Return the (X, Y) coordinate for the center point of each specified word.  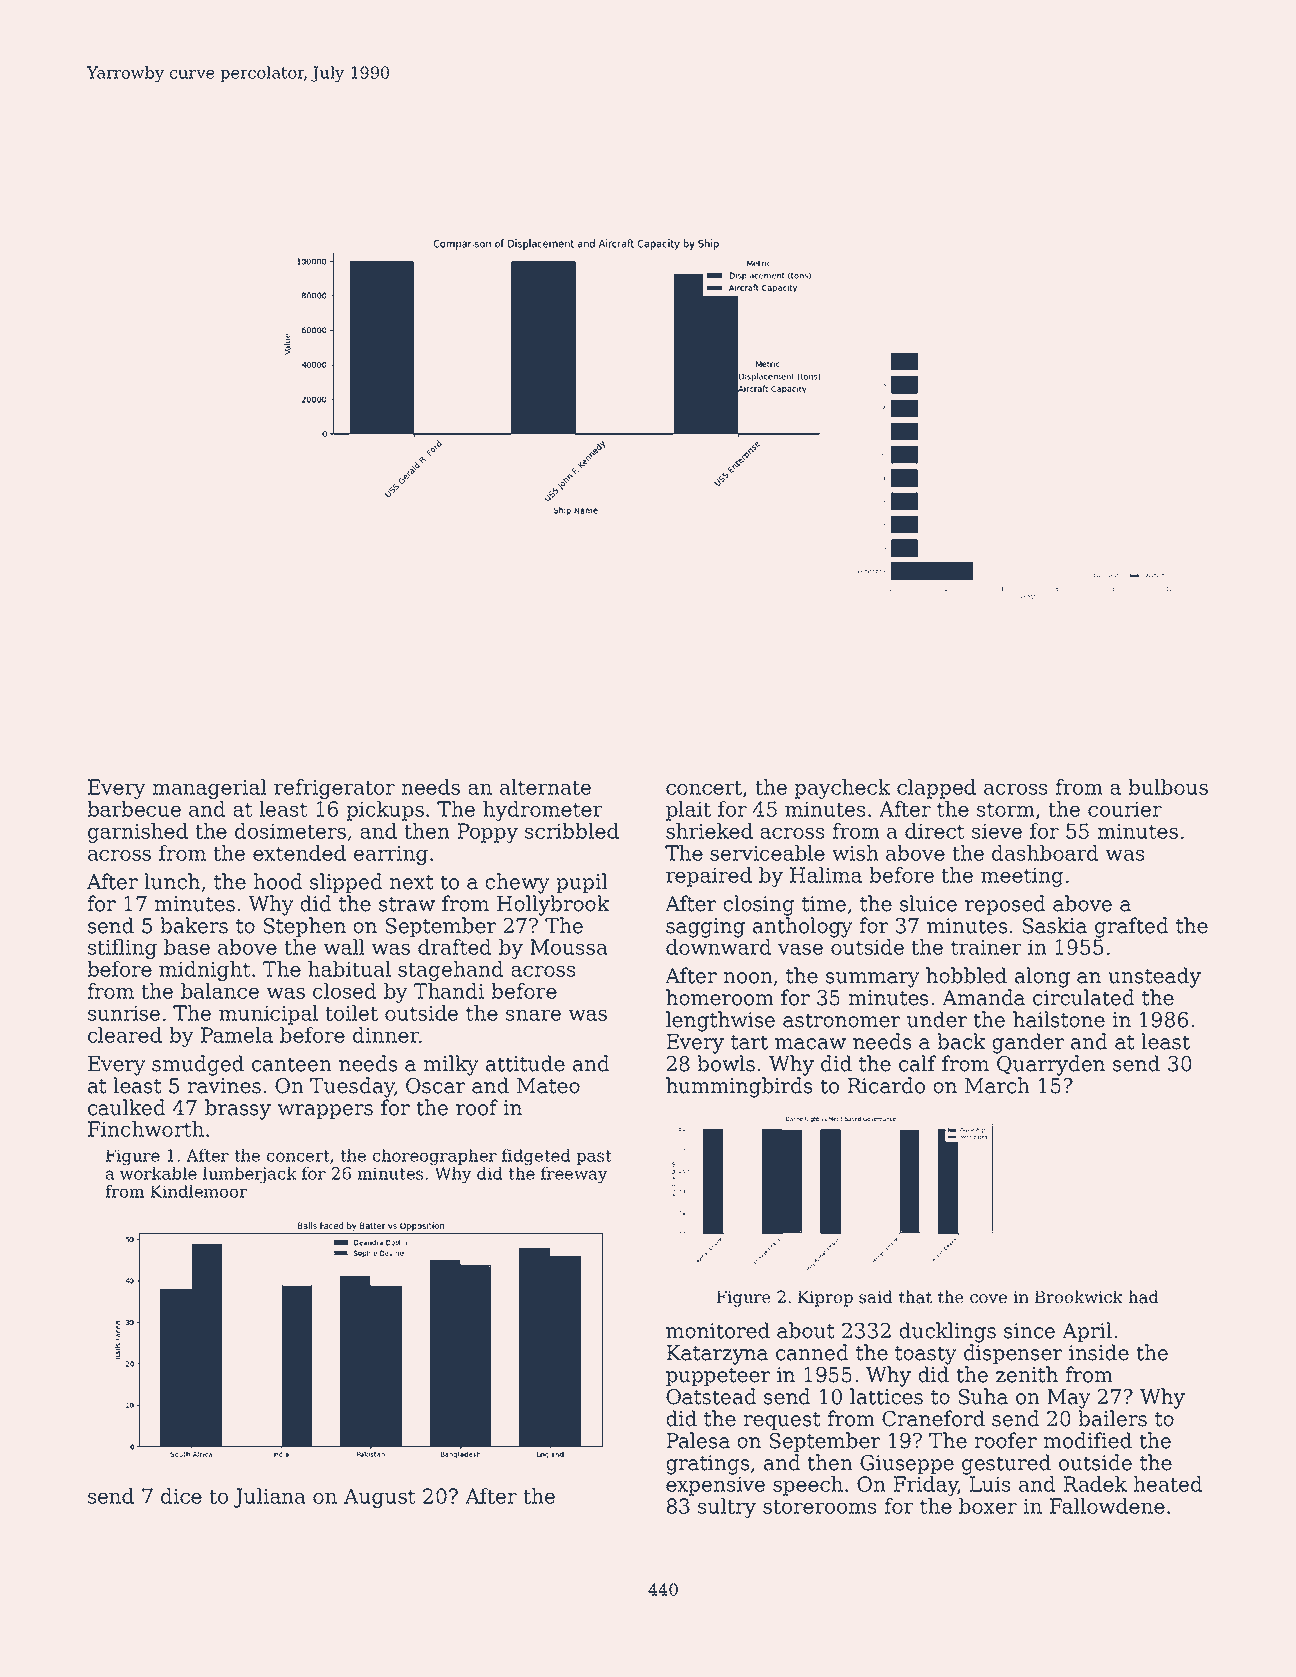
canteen (292, 1064)
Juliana (270, 1498)
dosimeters (290, 831)
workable (158, 1173)
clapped (936, 789)
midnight (205, 971)
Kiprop (825, 1299)
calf (917, 1063)
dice (181, 1496)
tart (749, 1042)
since (1029, 1331)
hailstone (1059, 1019)
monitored (718, 1330)
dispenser (1013, 1354)
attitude (525, 1063)
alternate (545, 787)
